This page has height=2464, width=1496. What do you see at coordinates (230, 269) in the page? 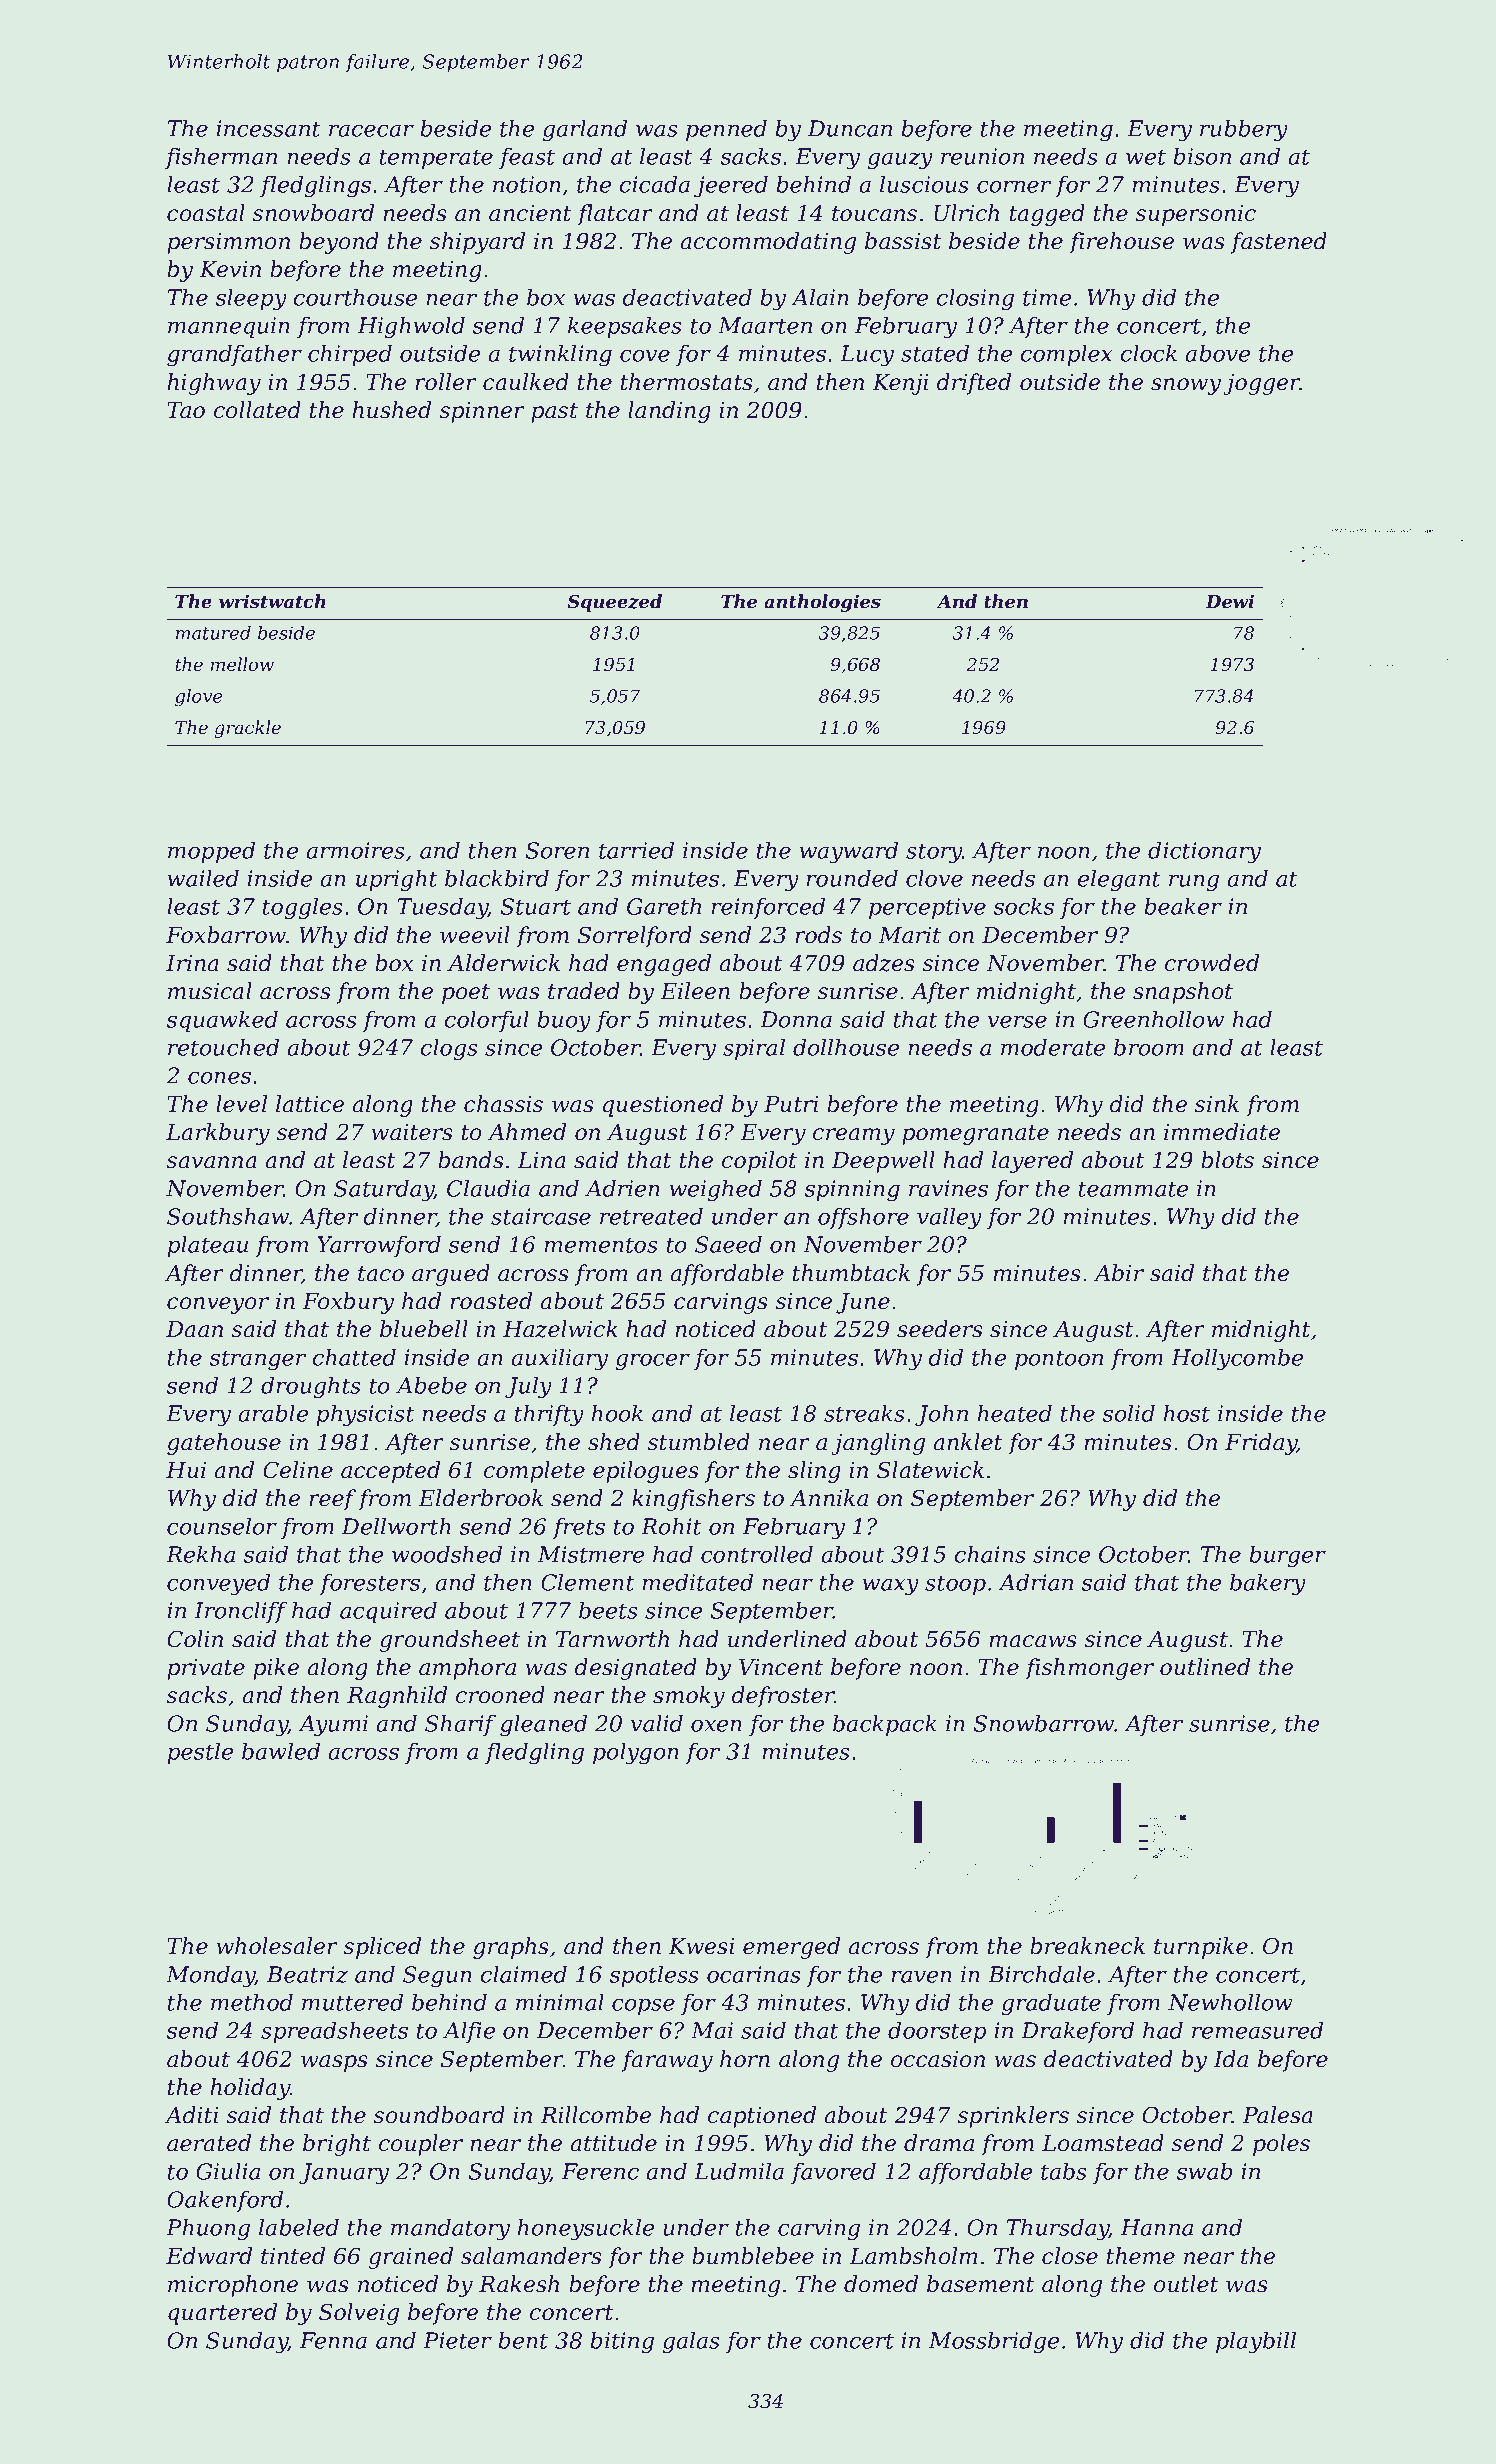
I see `Kevin` at bounding box center [230, 269].
